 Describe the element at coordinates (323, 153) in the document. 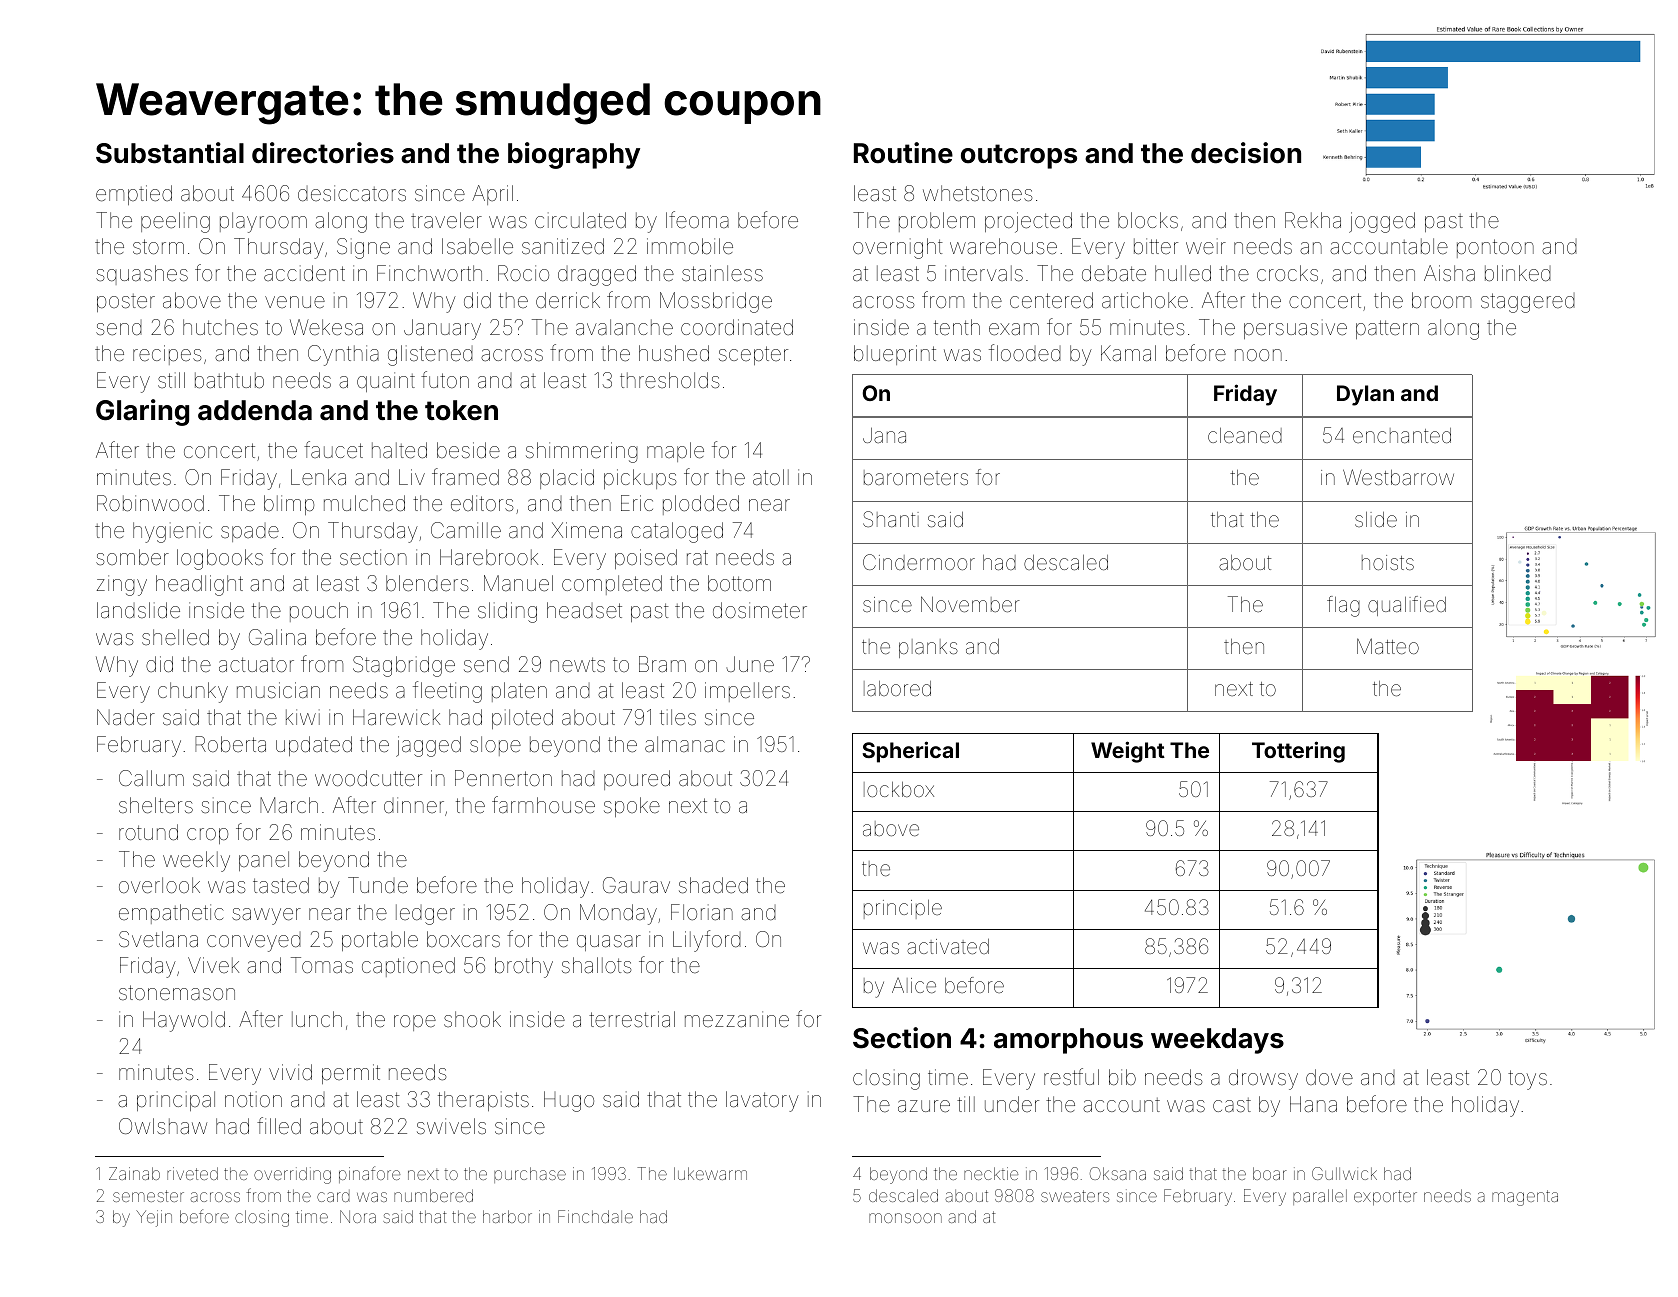

I see `directories` at that location.
